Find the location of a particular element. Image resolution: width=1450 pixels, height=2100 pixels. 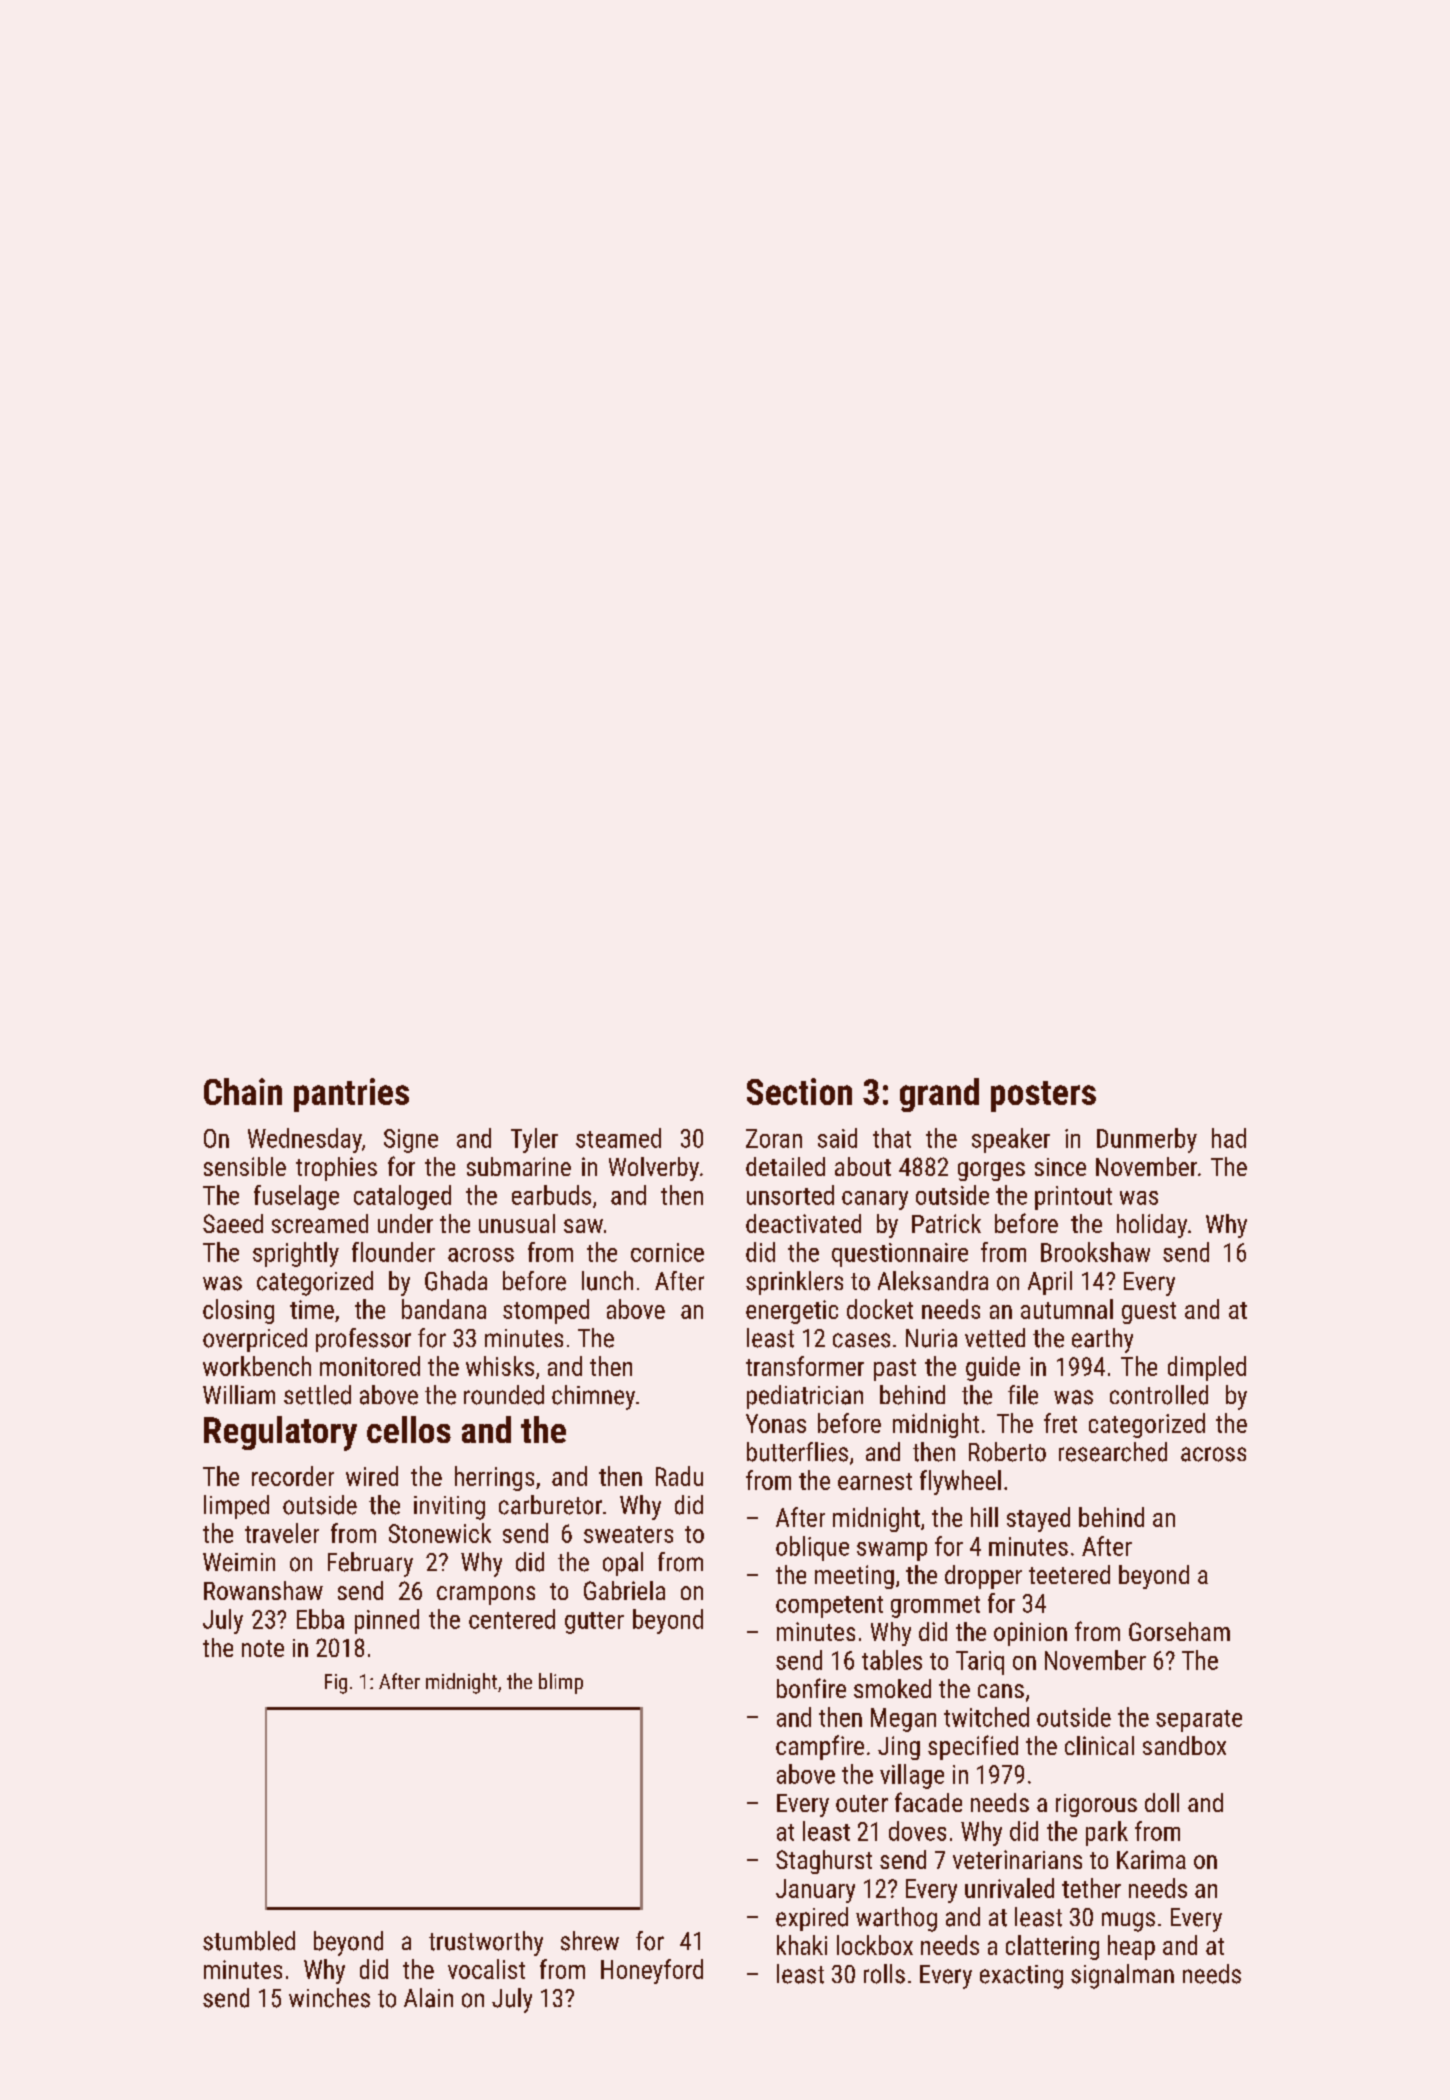

competent is located at coordinates (829, 1607).
